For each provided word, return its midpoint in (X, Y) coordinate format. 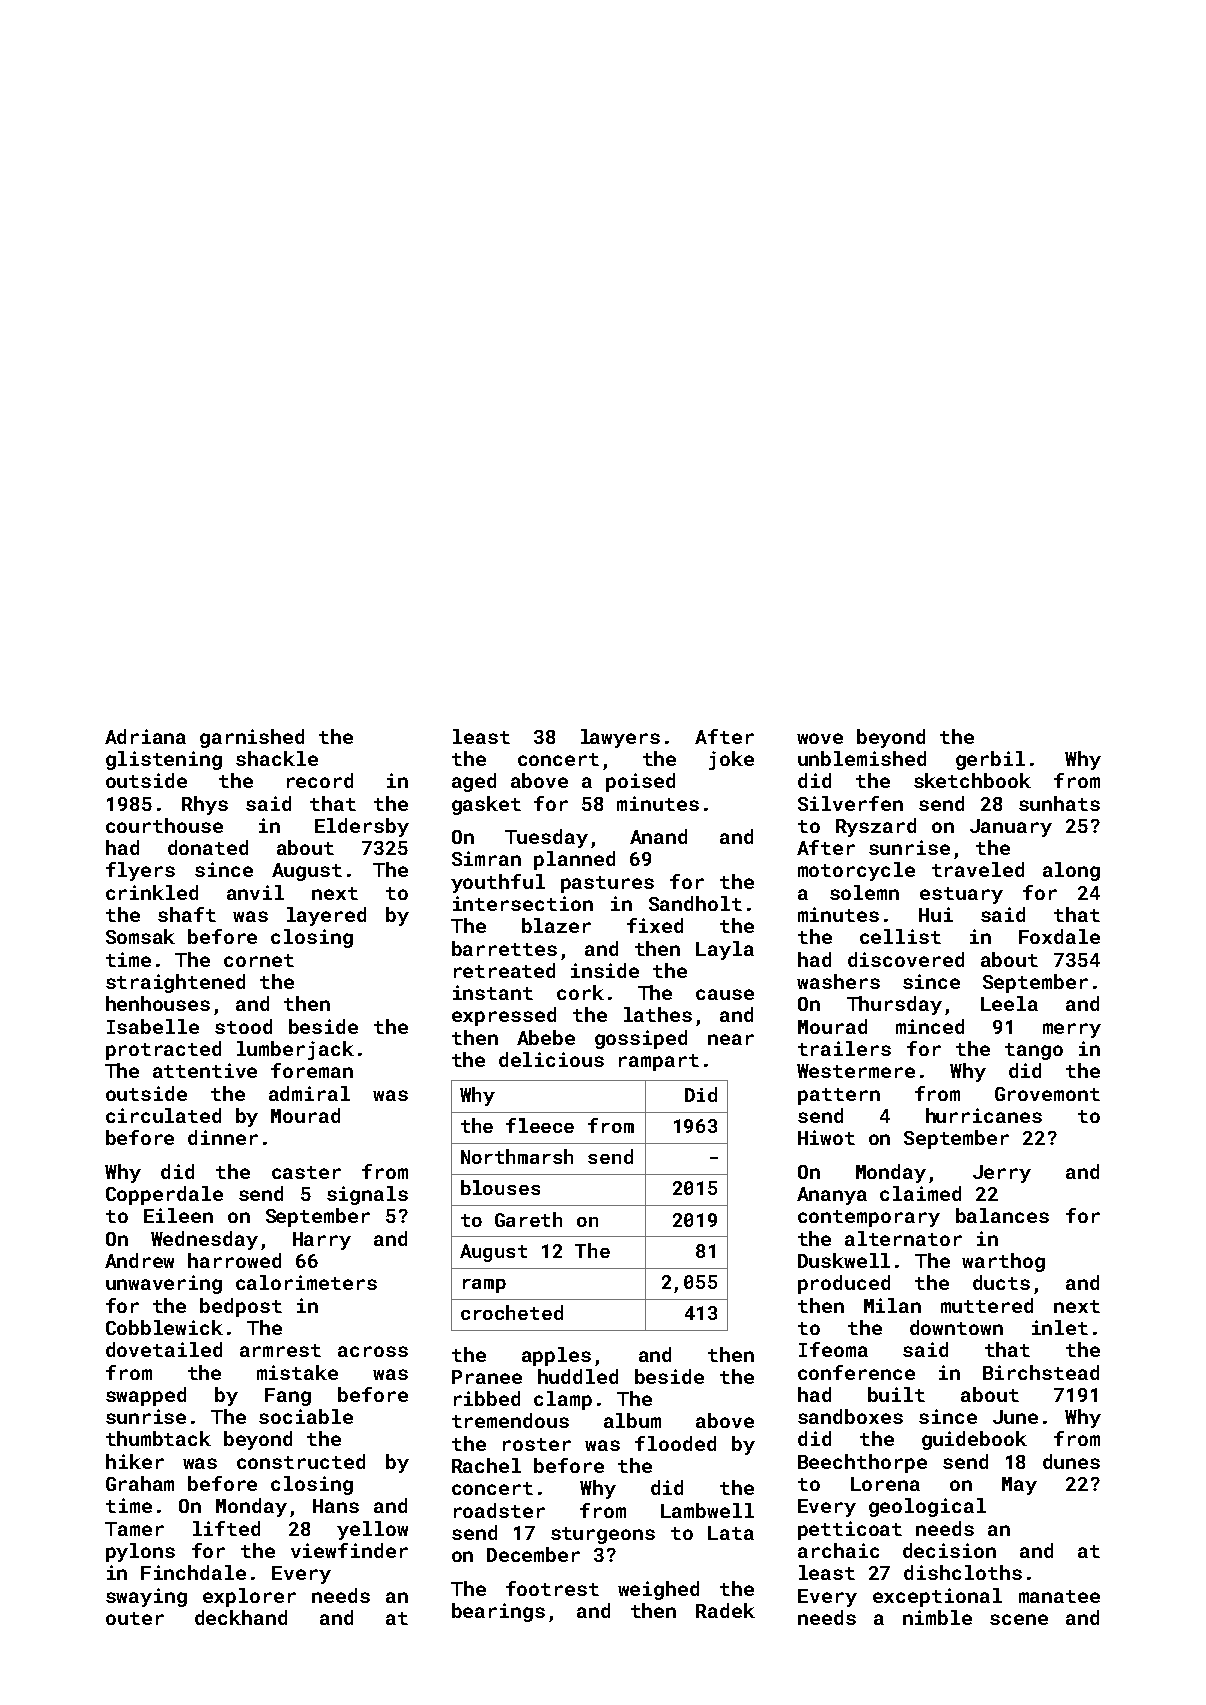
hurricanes (984, 1115)
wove (820, 738)
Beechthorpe (862, 1463)
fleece (540, 1125)
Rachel (486, 1465)
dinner (223, 1137)
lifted (226, 1528)
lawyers (620, 738)
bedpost (241, 1307)
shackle (277, 758)
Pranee (487, 1377)
